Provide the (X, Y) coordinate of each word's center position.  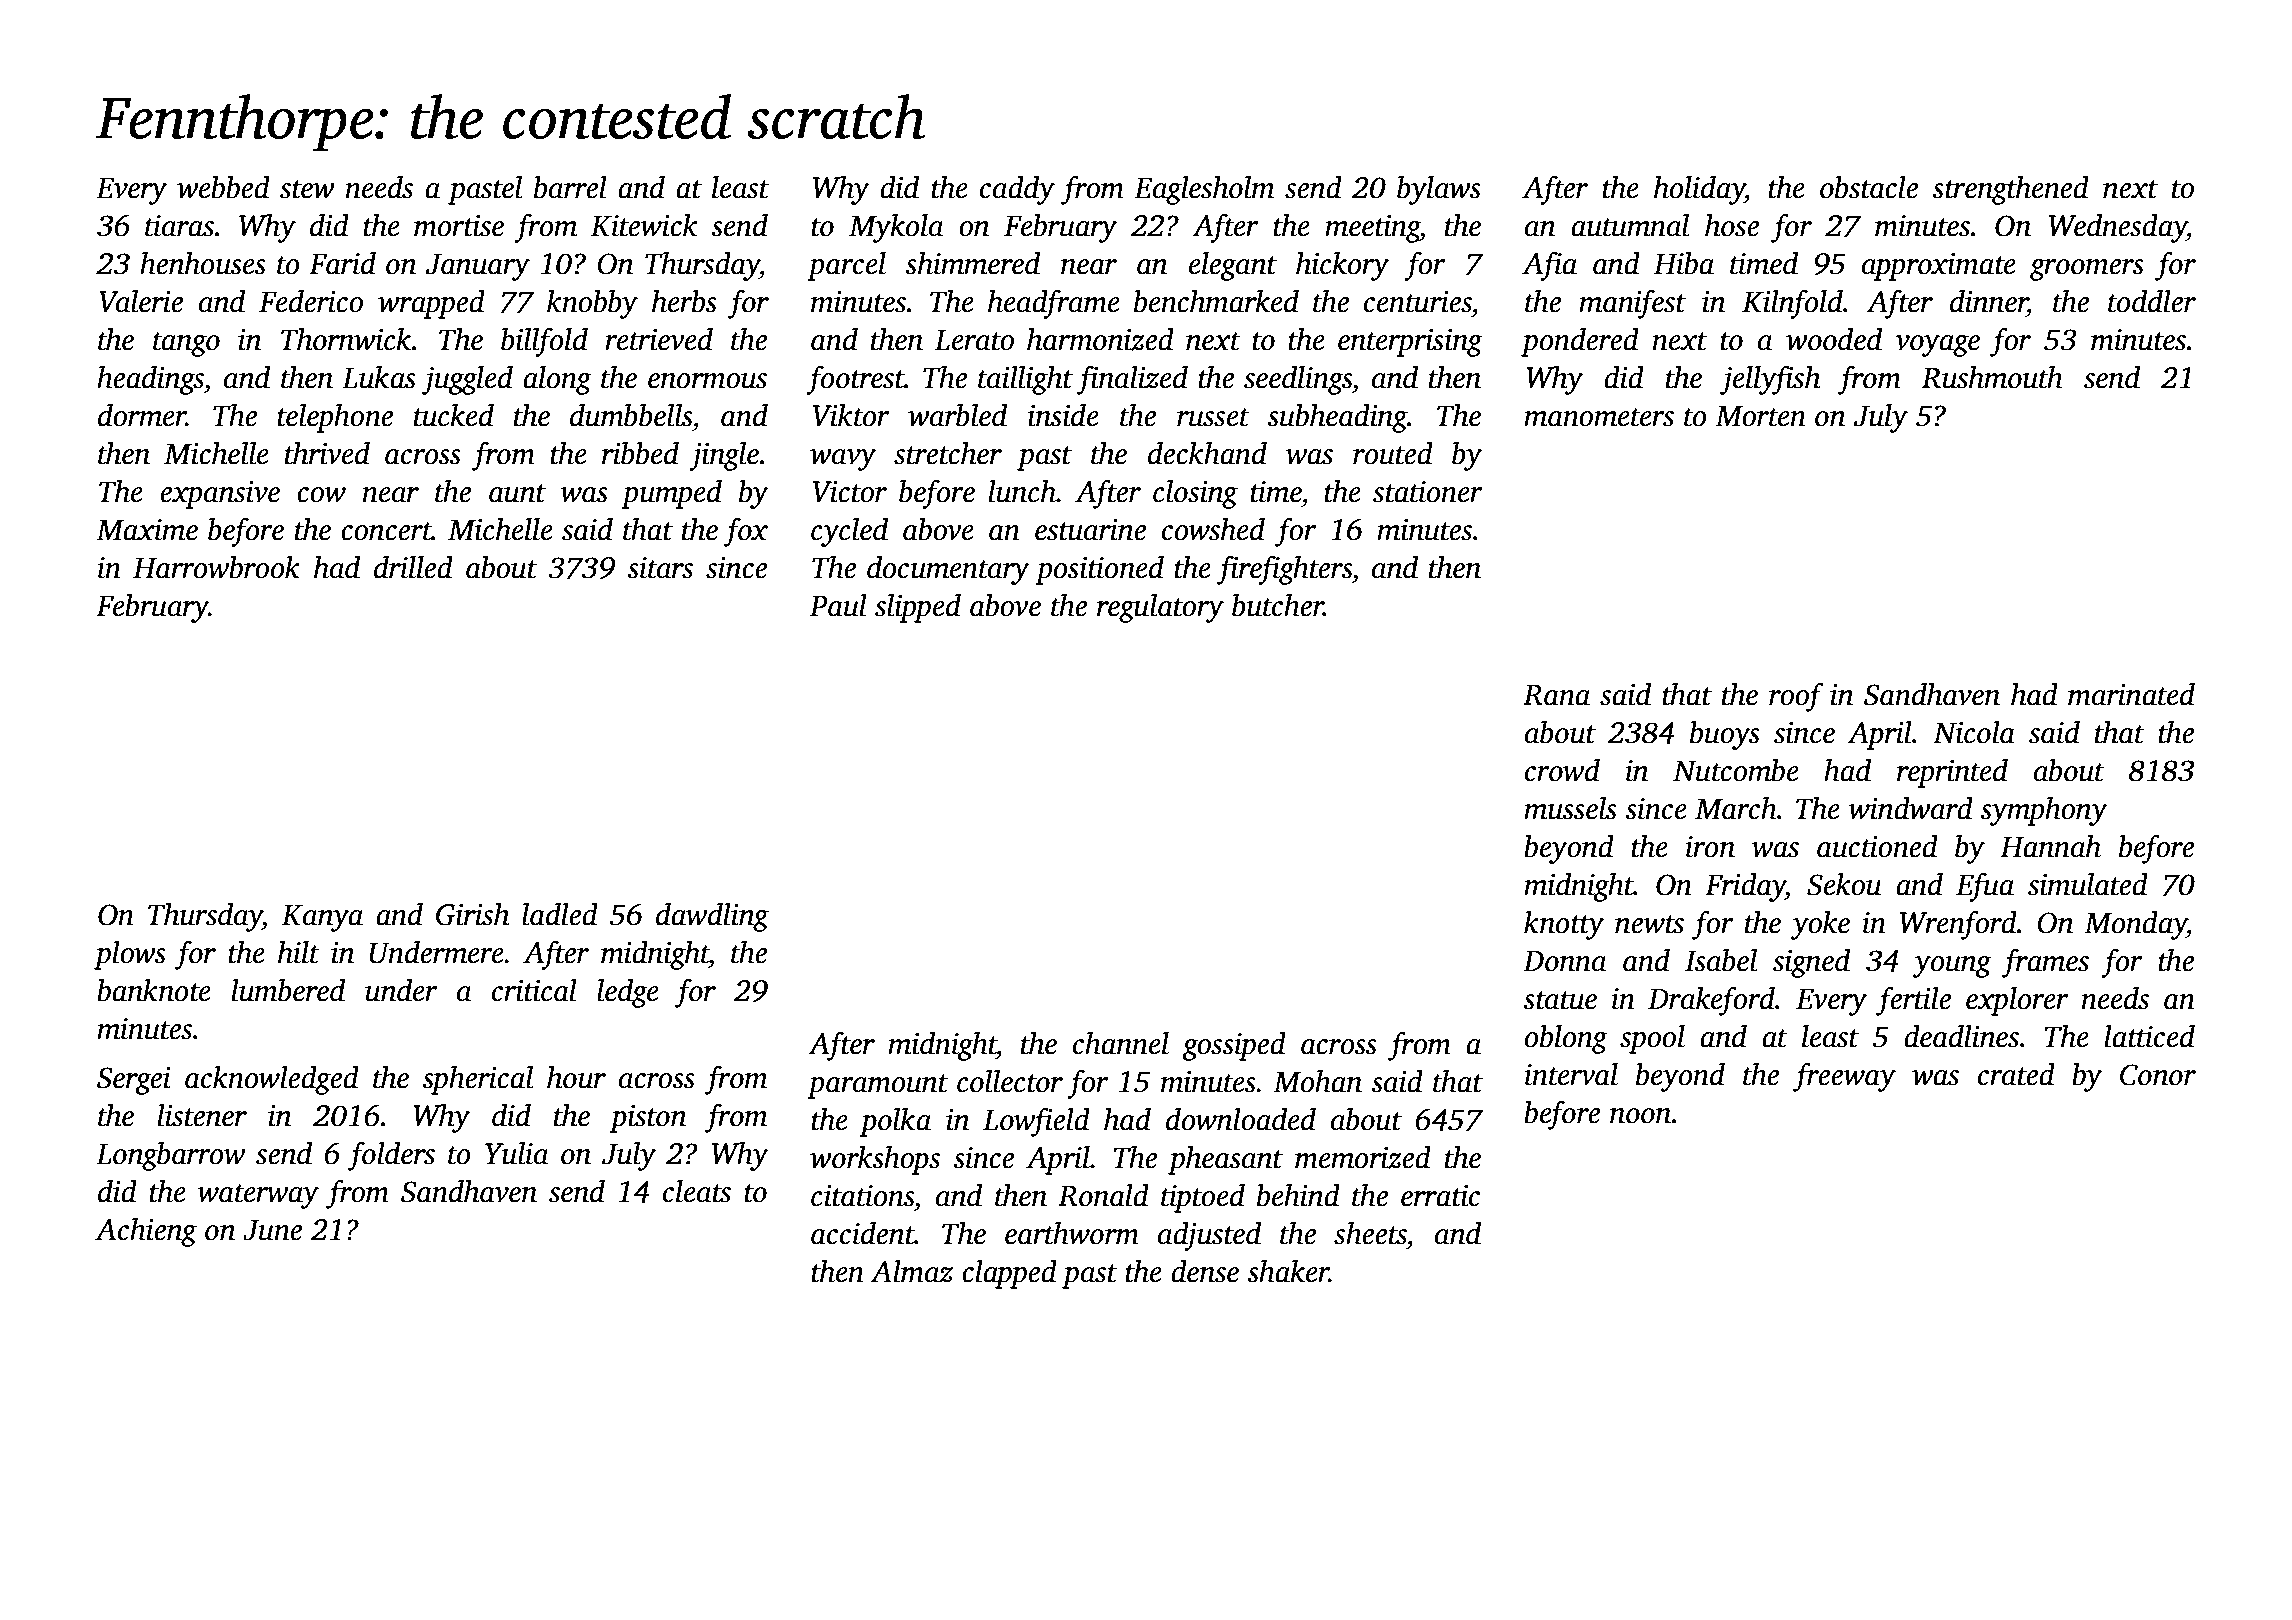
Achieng (146, 1232)
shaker (1288, 1271)
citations (862, 1196)
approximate (1939, 267)
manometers (1599, 417)
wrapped (431, 304)
